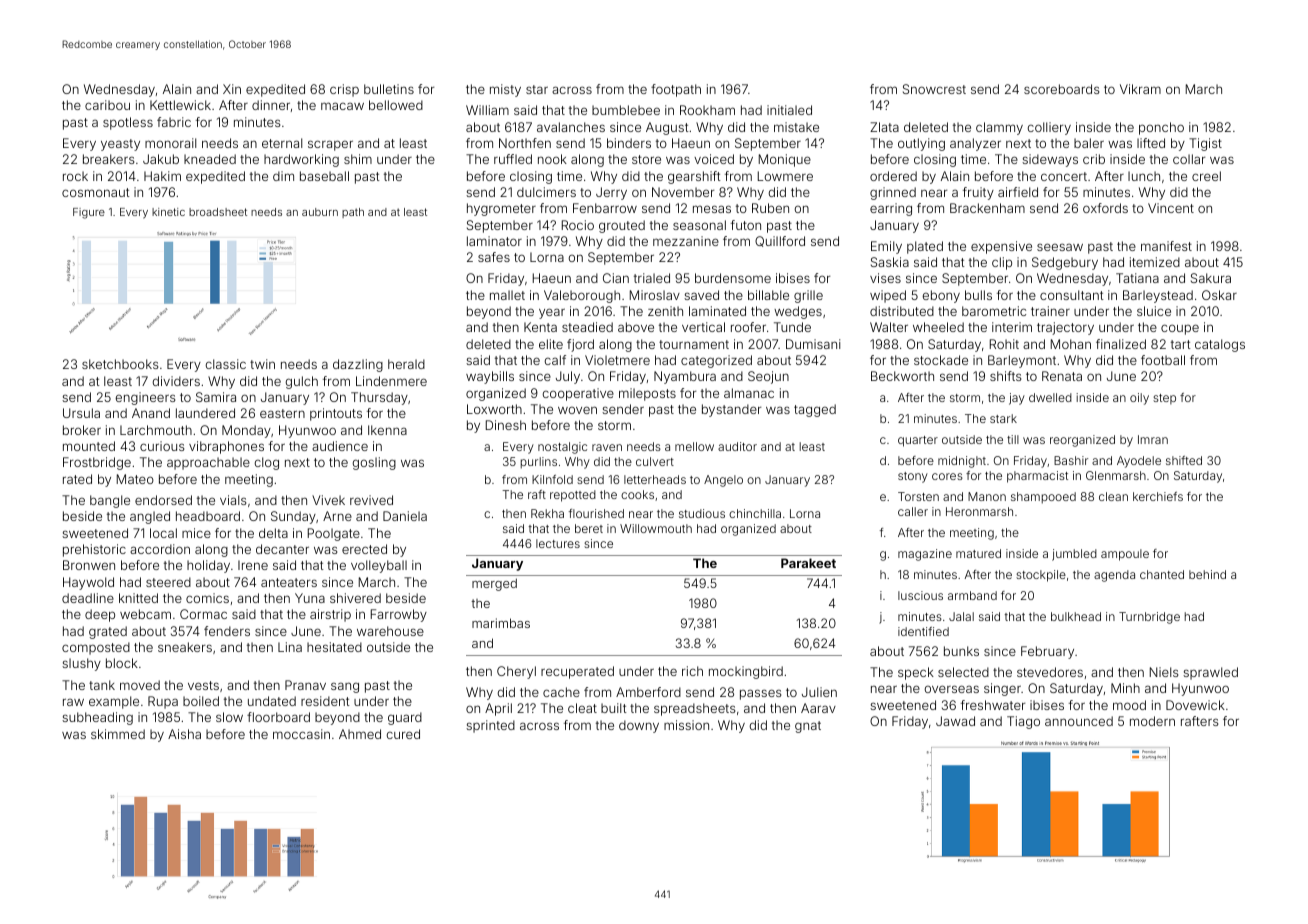 This screenshot has height=924, width=1308. Describe the element at coordinates (1152, 721) in the screenshot. I see `modern` at that location.
